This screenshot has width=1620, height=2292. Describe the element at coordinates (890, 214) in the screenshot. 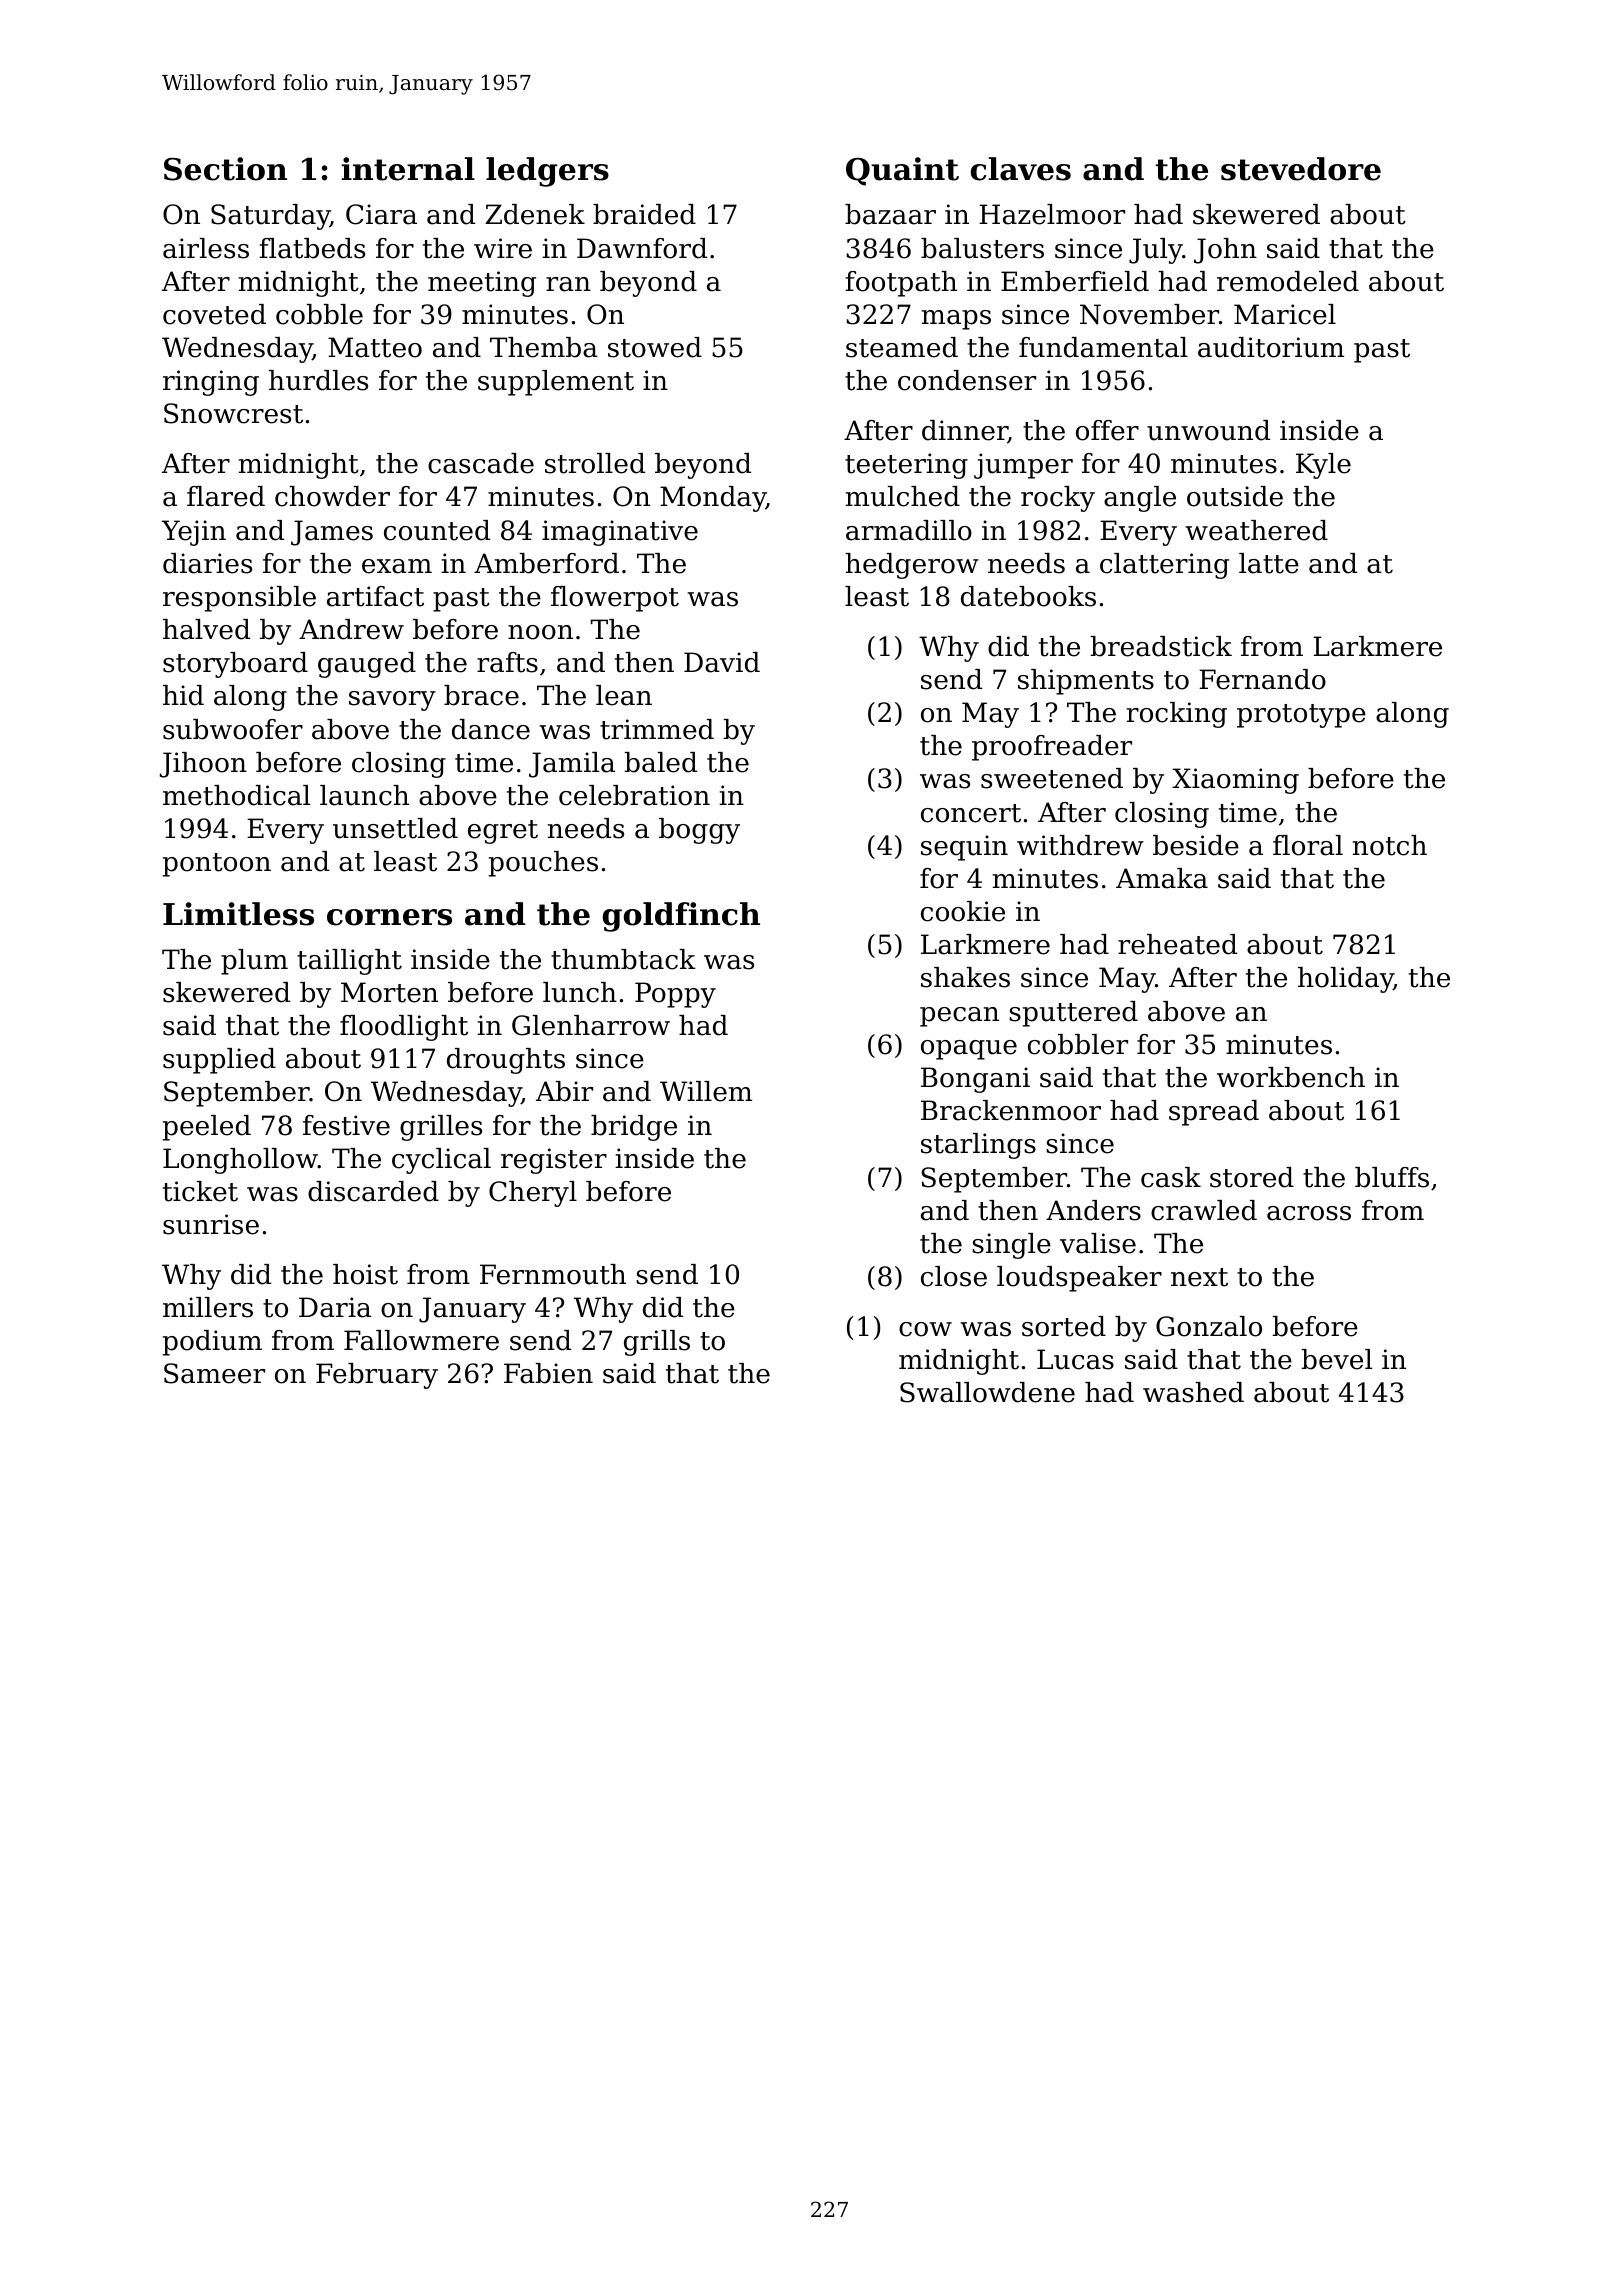

I see `bazaar` at that location.
